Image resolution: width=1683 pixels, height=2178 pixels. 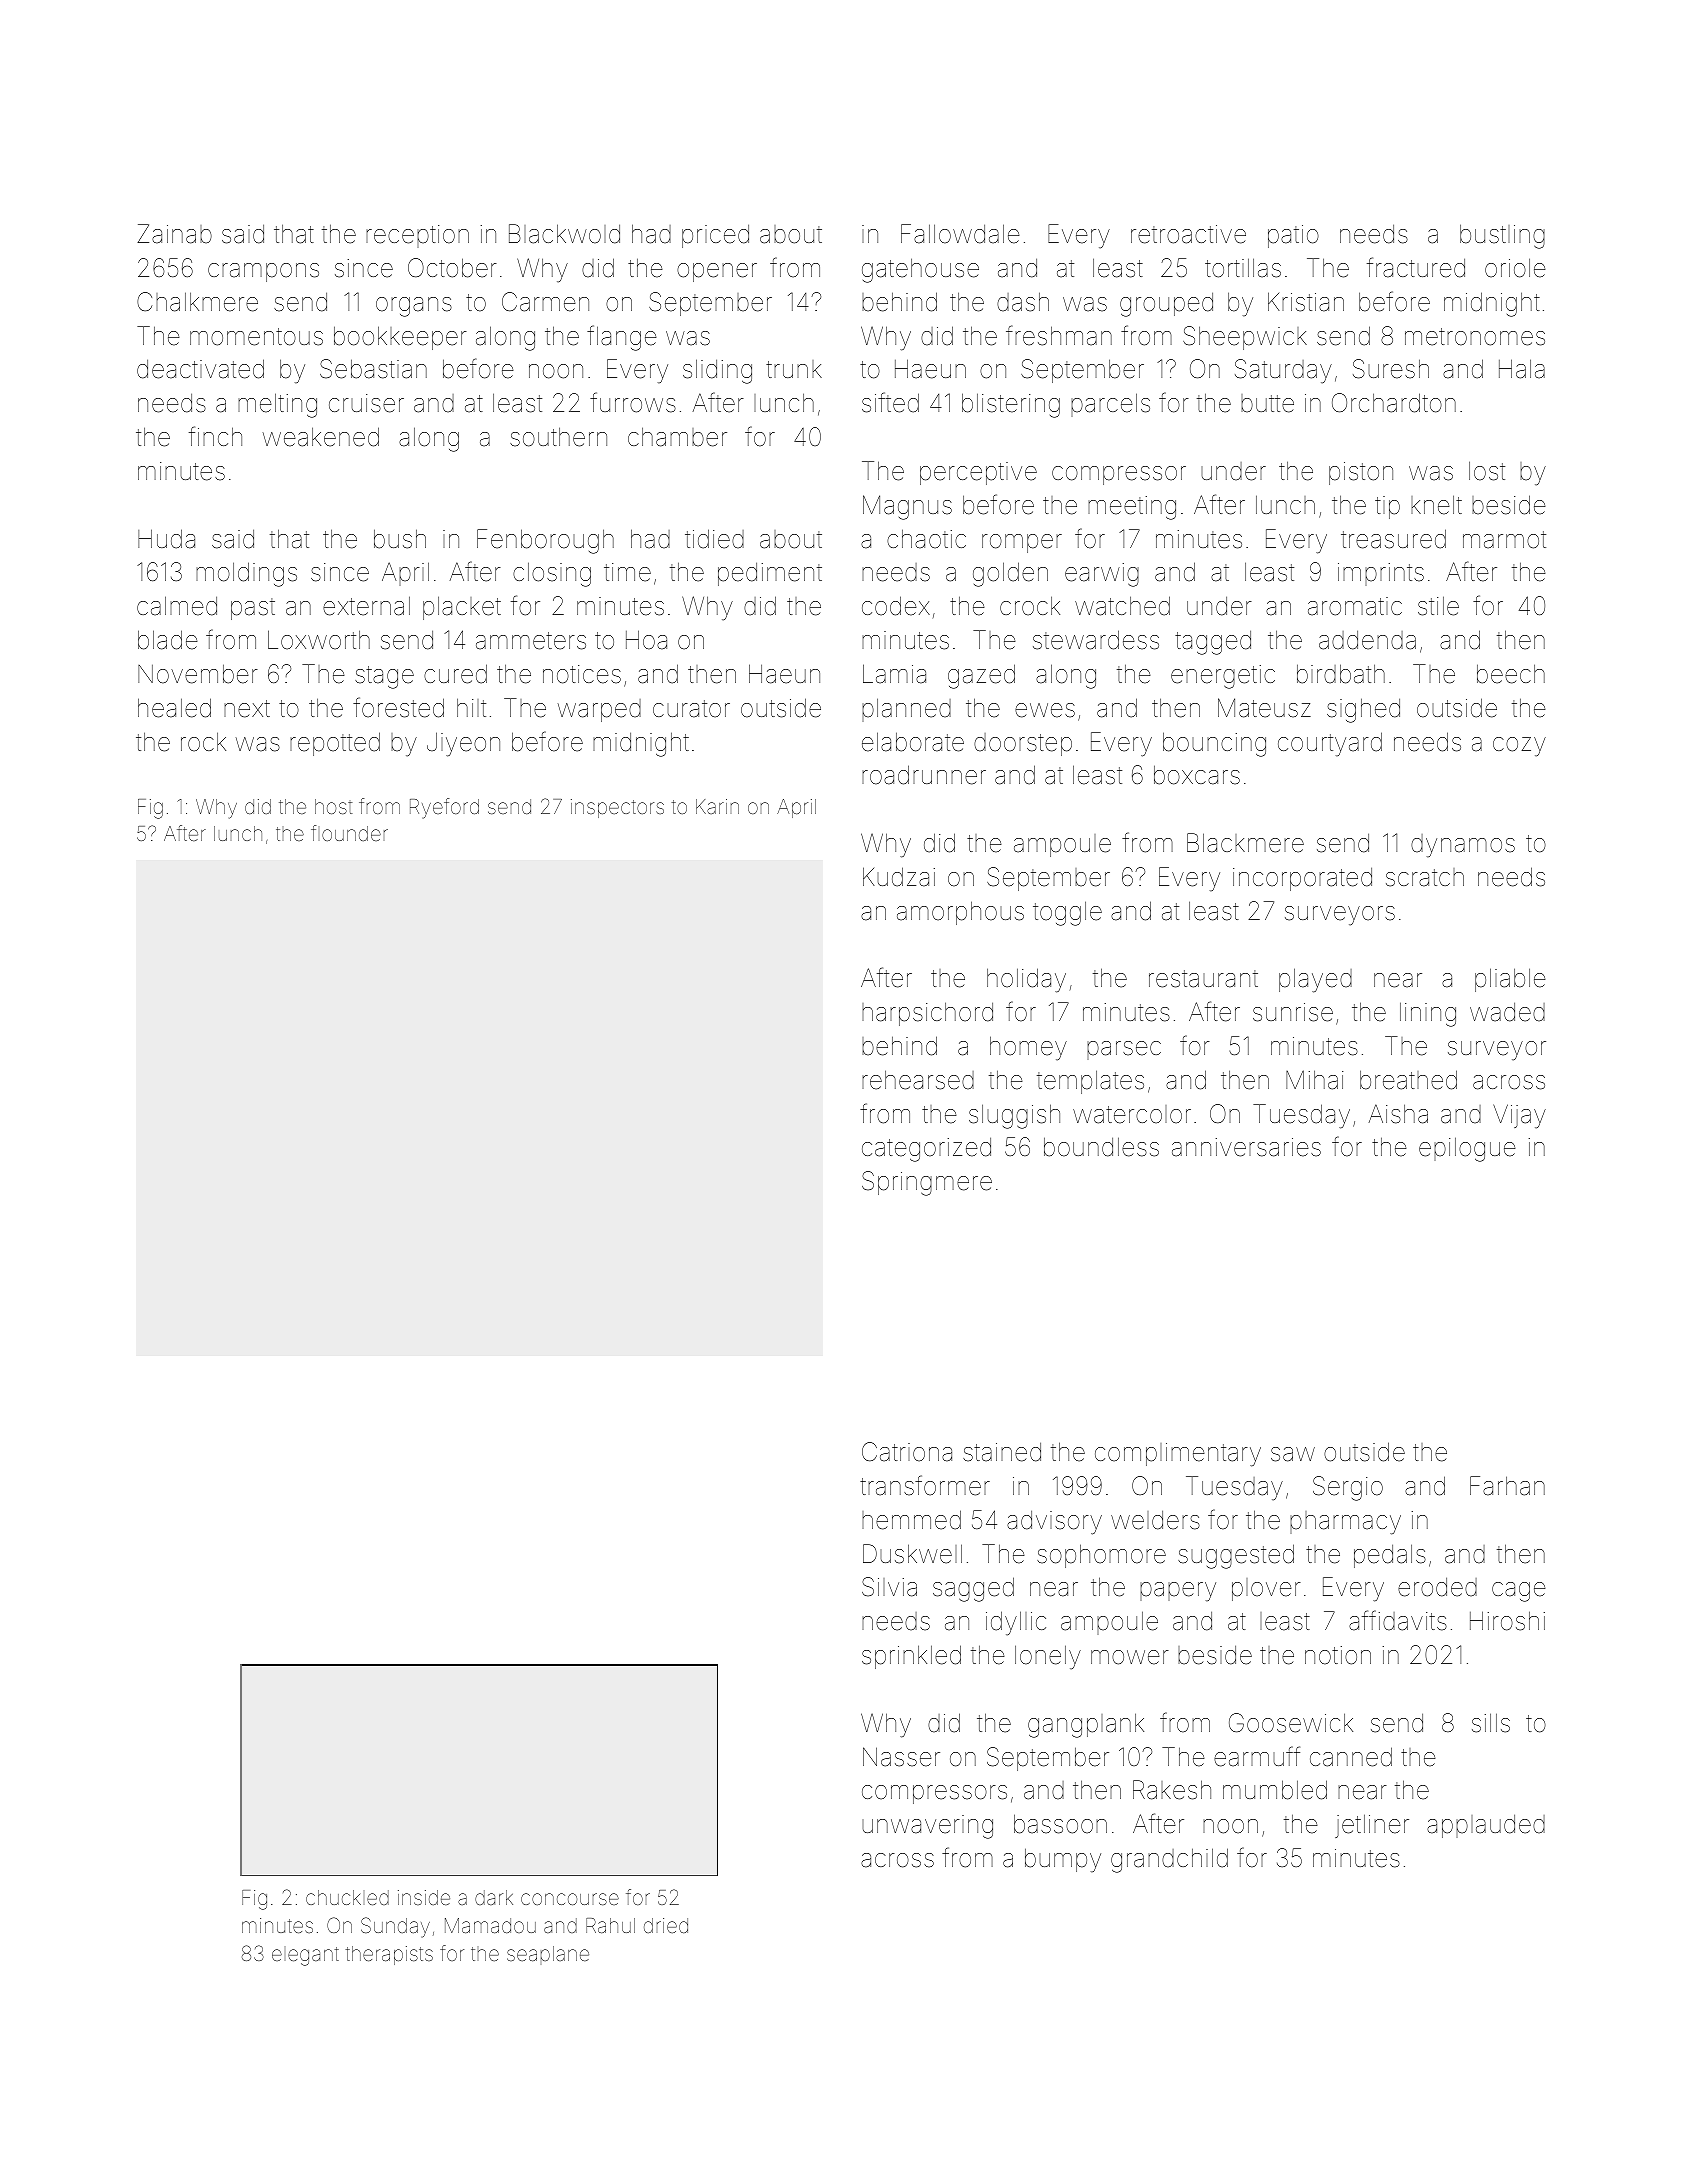 I want to click on codex, so click(x=896, y=606).
